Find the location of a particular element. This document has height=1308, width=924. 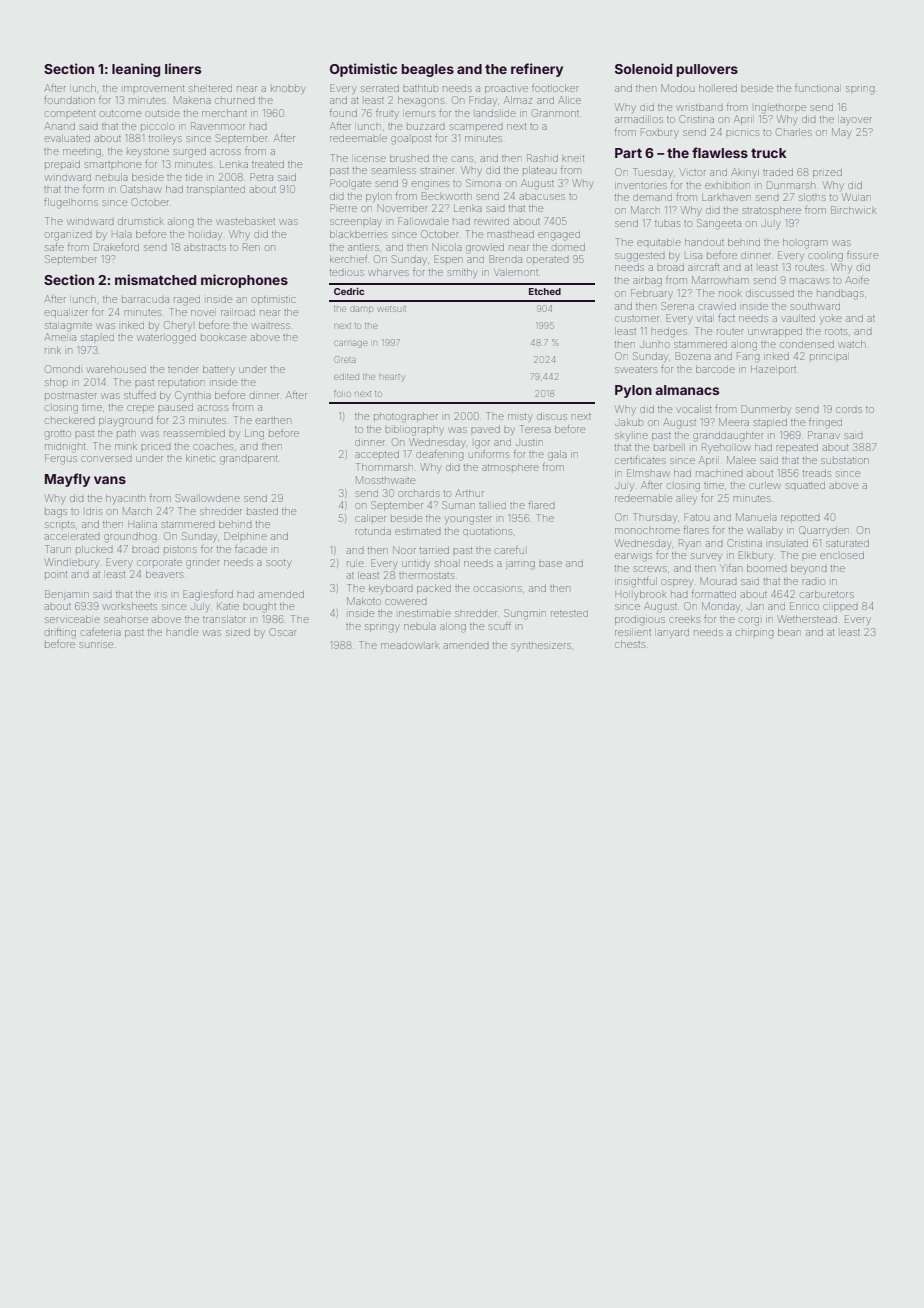

pullovers is located at coordinates (707, 70).
